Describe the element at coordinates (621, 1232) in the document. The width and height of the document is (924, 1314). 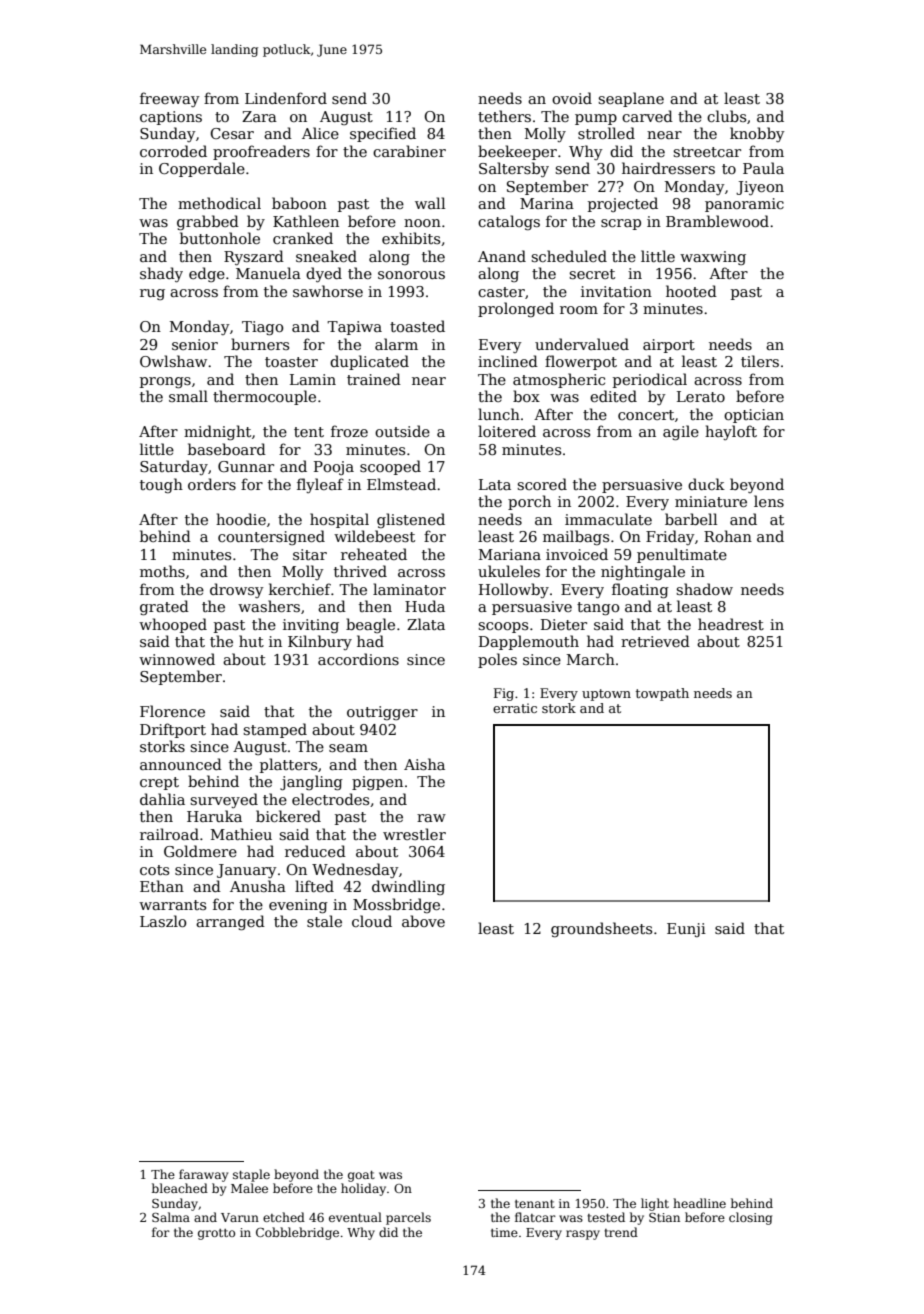
I see `trend` at that location.
